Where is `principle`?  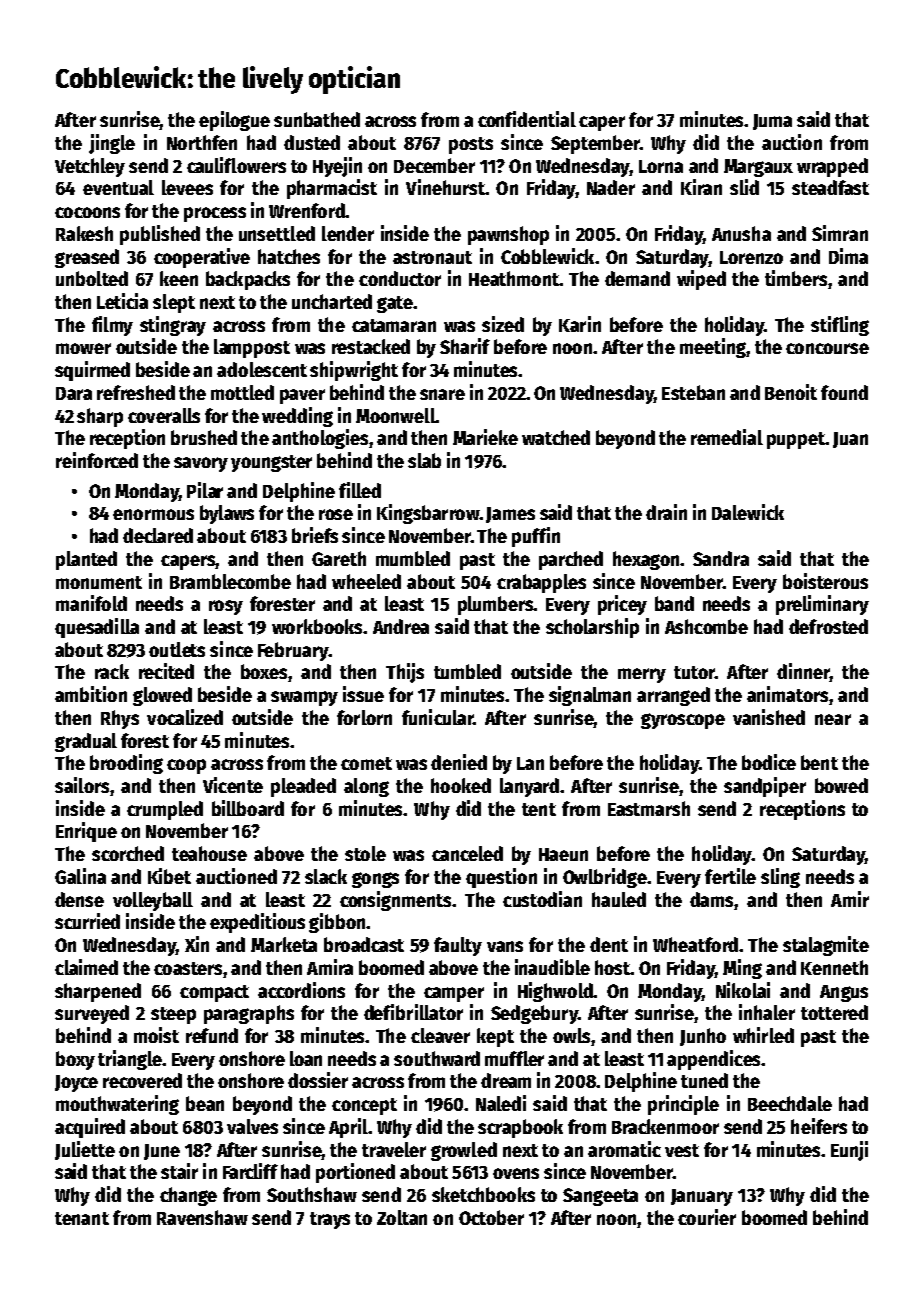 principle is located at coordinates (683, 1105).
